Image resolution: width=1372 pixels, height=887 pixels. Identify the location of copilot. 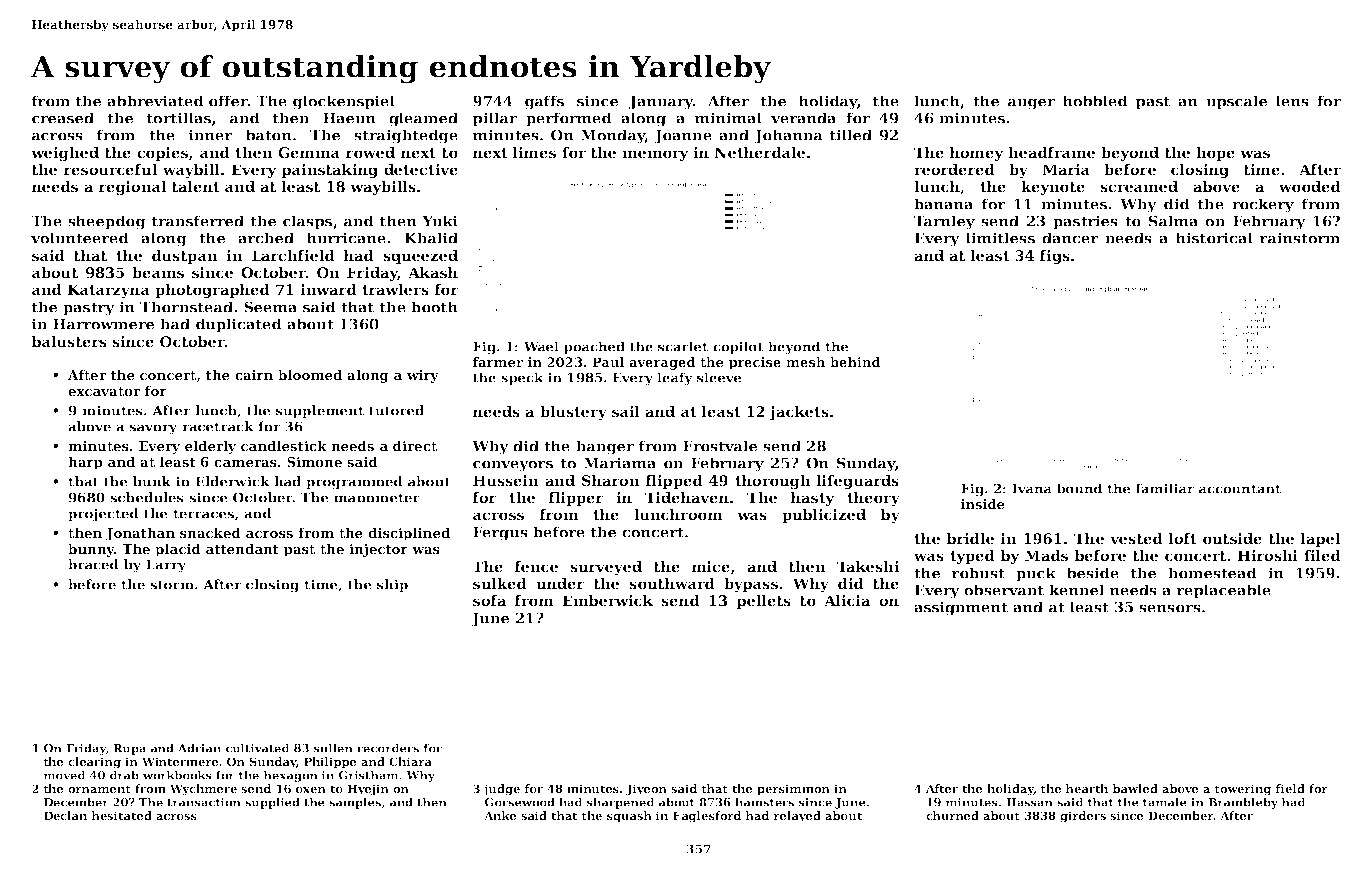
(738, 347).
